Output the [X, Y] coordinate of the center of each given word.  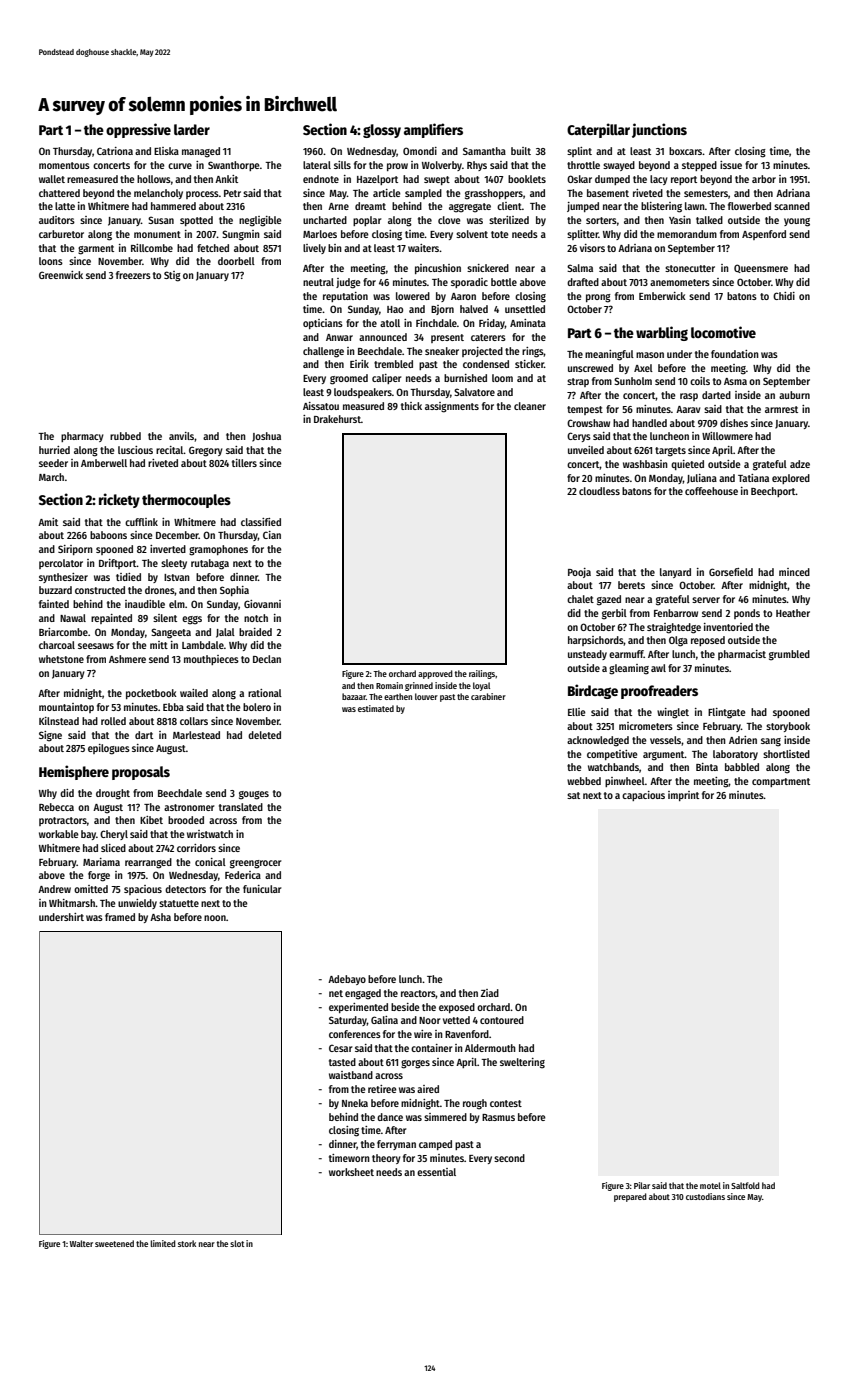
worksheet [351, 1172]
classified [261, 522]
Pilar [642, 1185]
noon [215, 918]
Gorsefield [731, 572]
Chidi [784, 296]
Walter [81, 1243]
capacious [643, 796]
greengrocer [256, 864]
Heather [793, 613]
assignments [452, 407]
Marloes [320, 234]
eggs [192, 620]
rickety [119, 500]
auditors [57, 220]
